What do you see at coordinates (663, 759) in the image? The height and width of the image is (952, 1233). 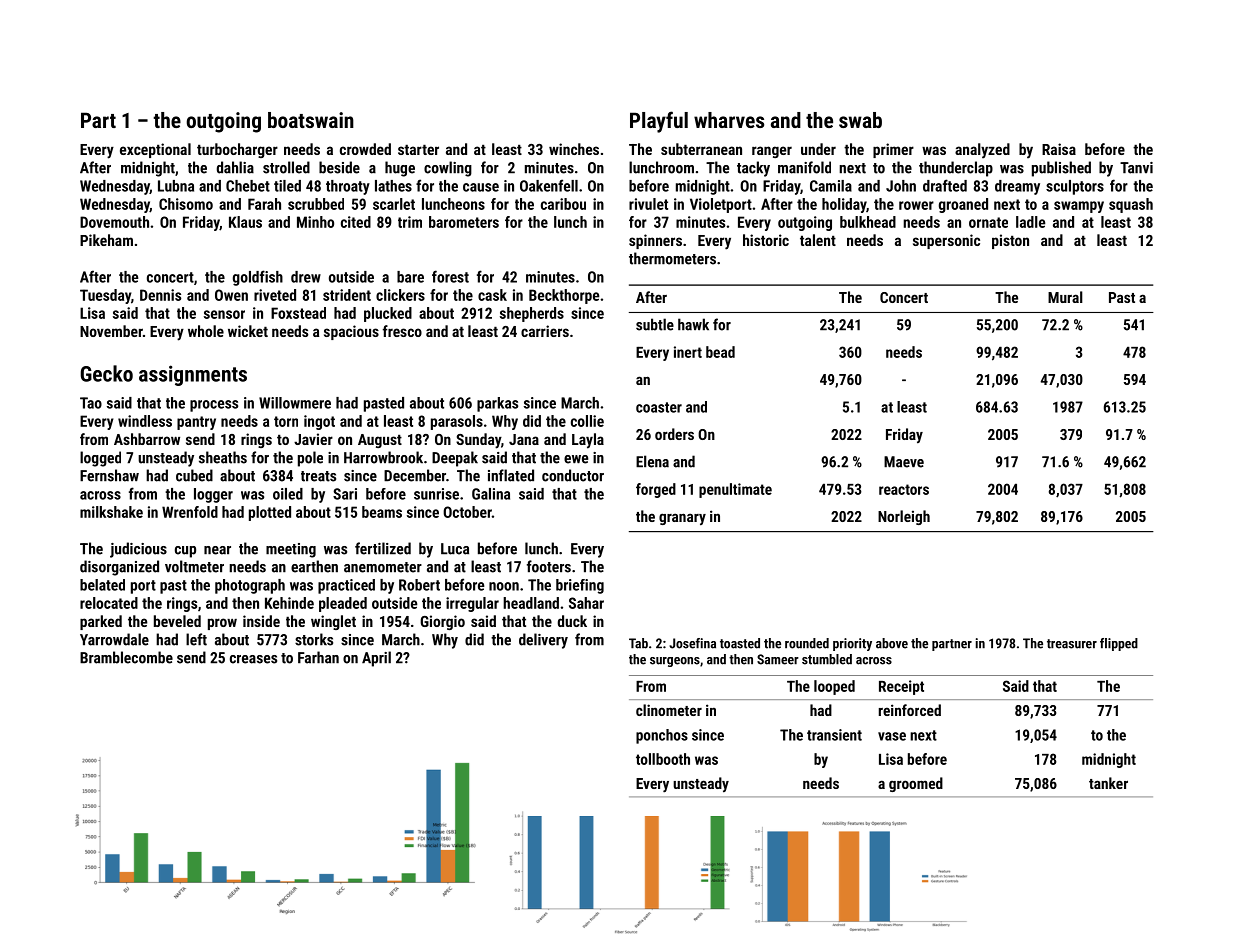 I see `tollbooth` at bounding box center [663, 759].
